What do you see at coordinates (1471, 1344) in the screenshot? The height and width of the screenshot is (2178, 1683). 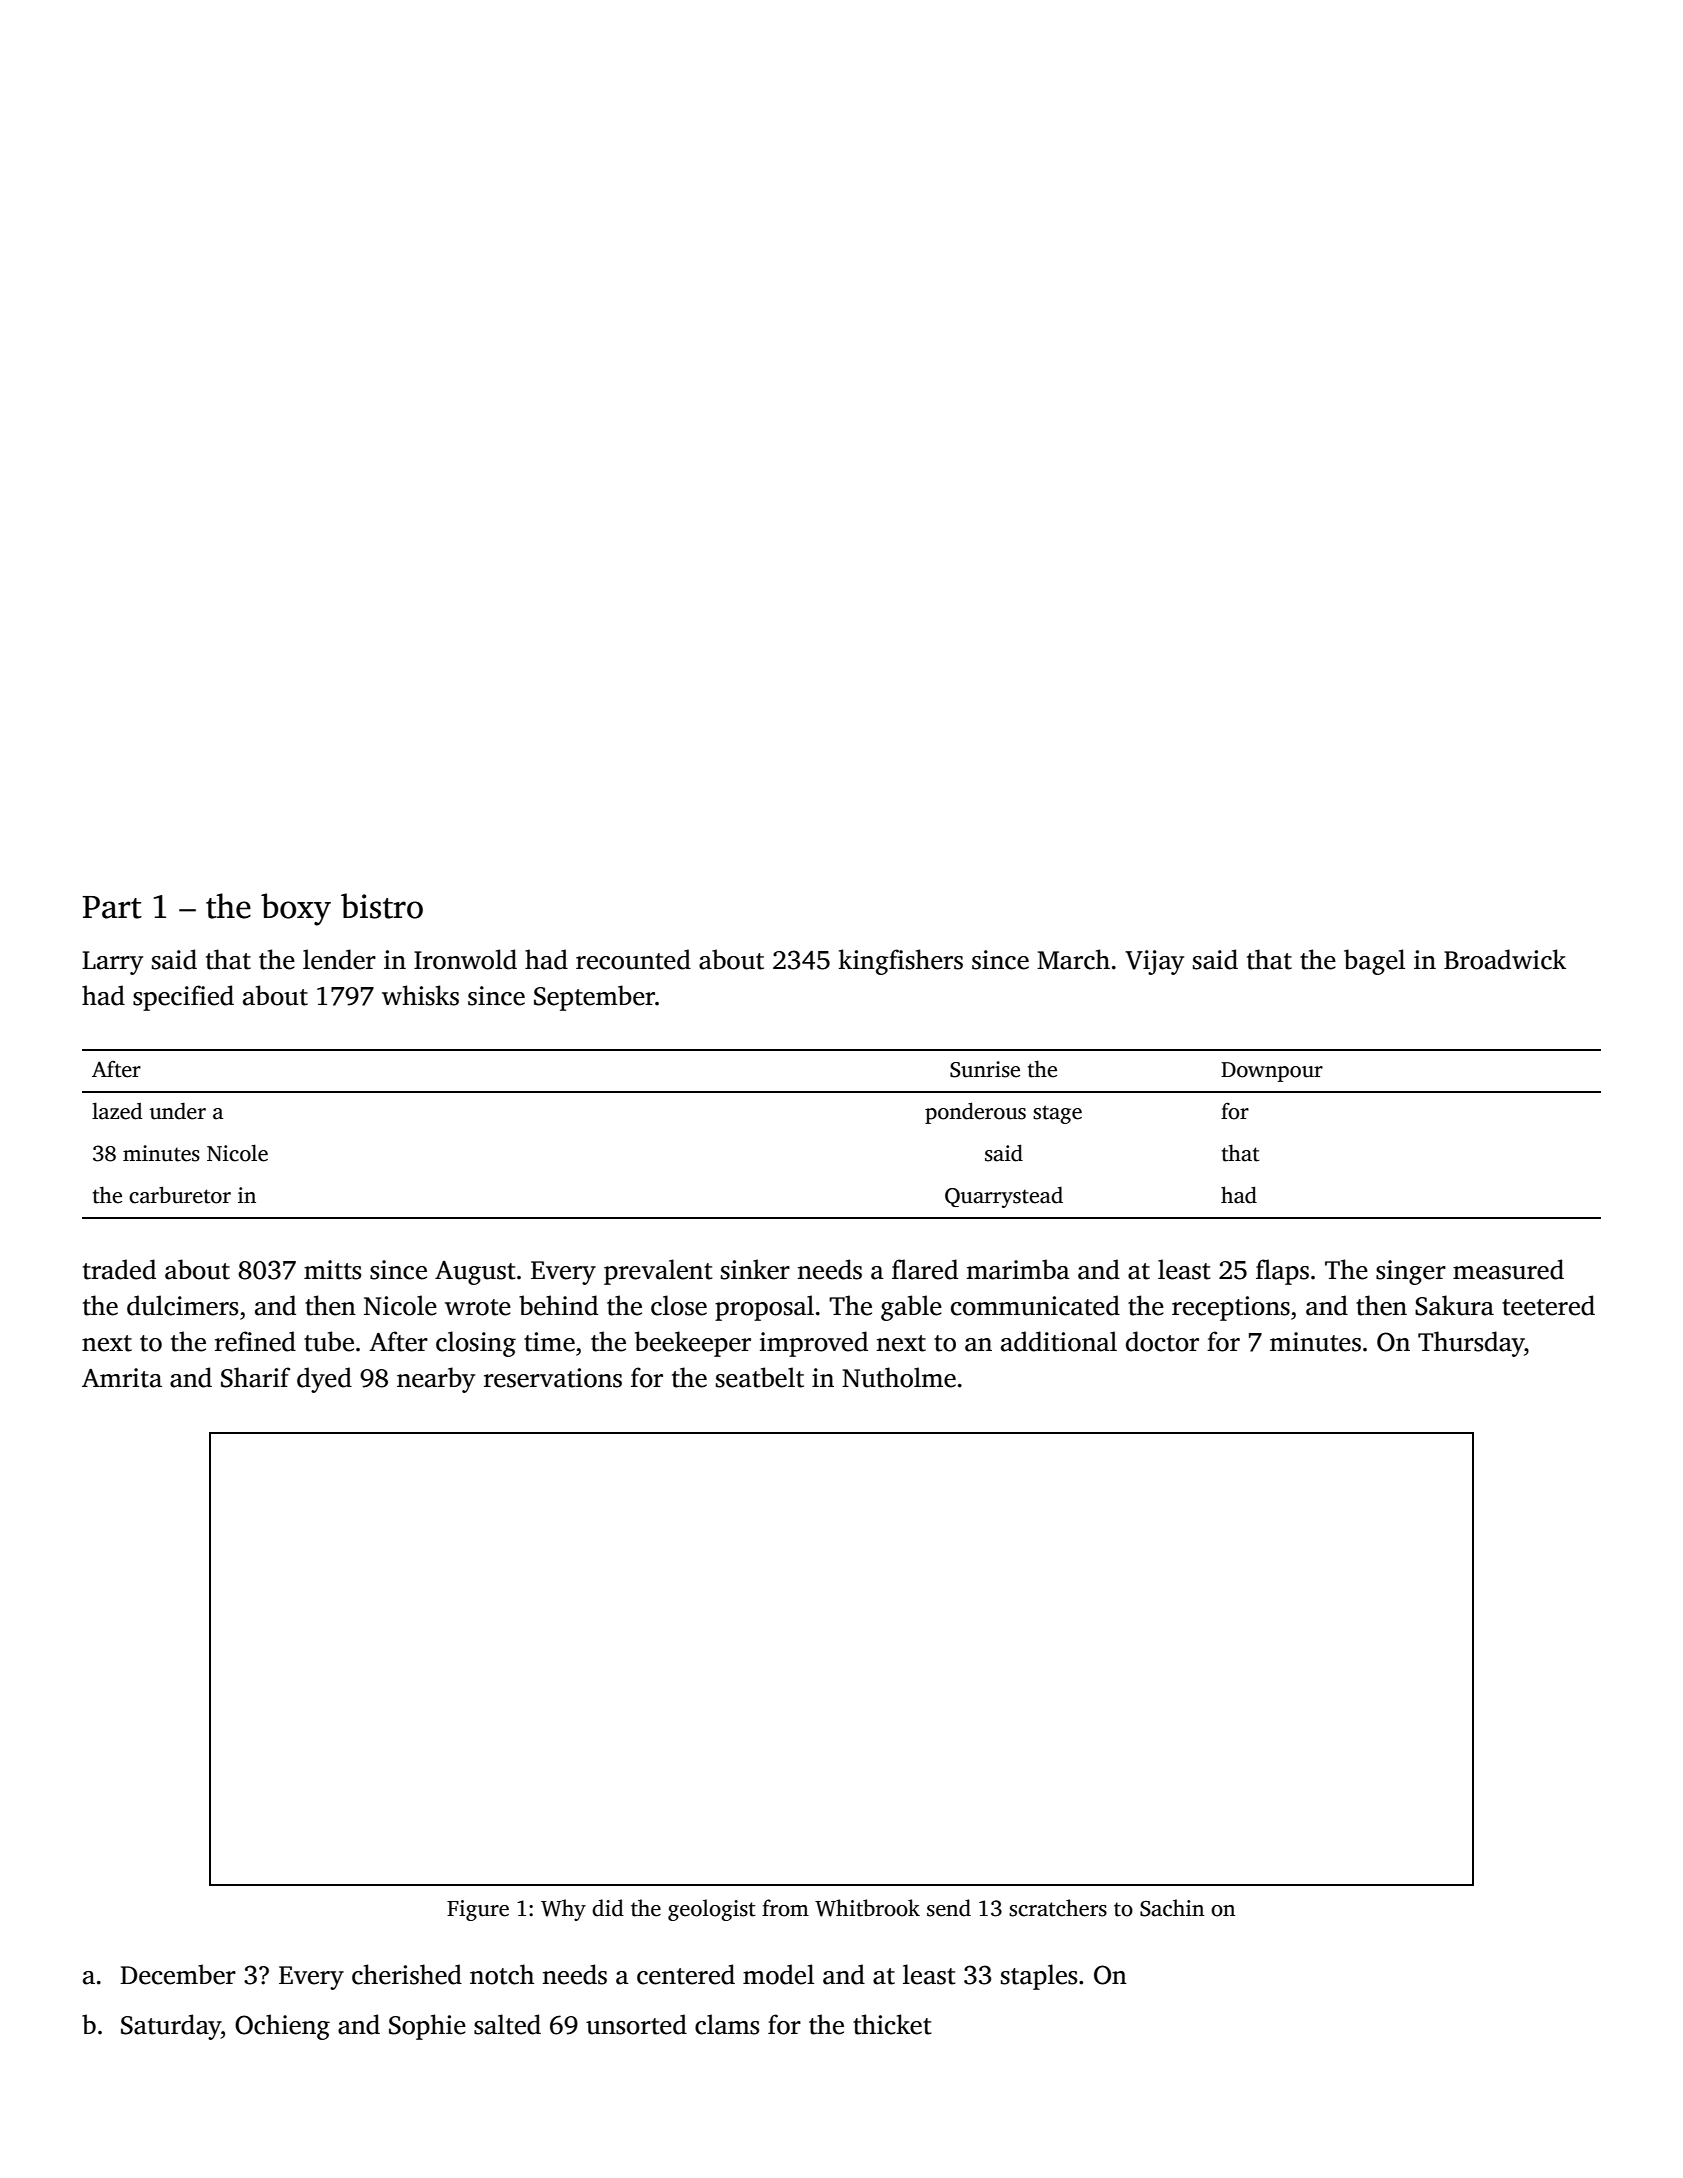 I see `Thursday` at bounding box center [1471, 1344].
